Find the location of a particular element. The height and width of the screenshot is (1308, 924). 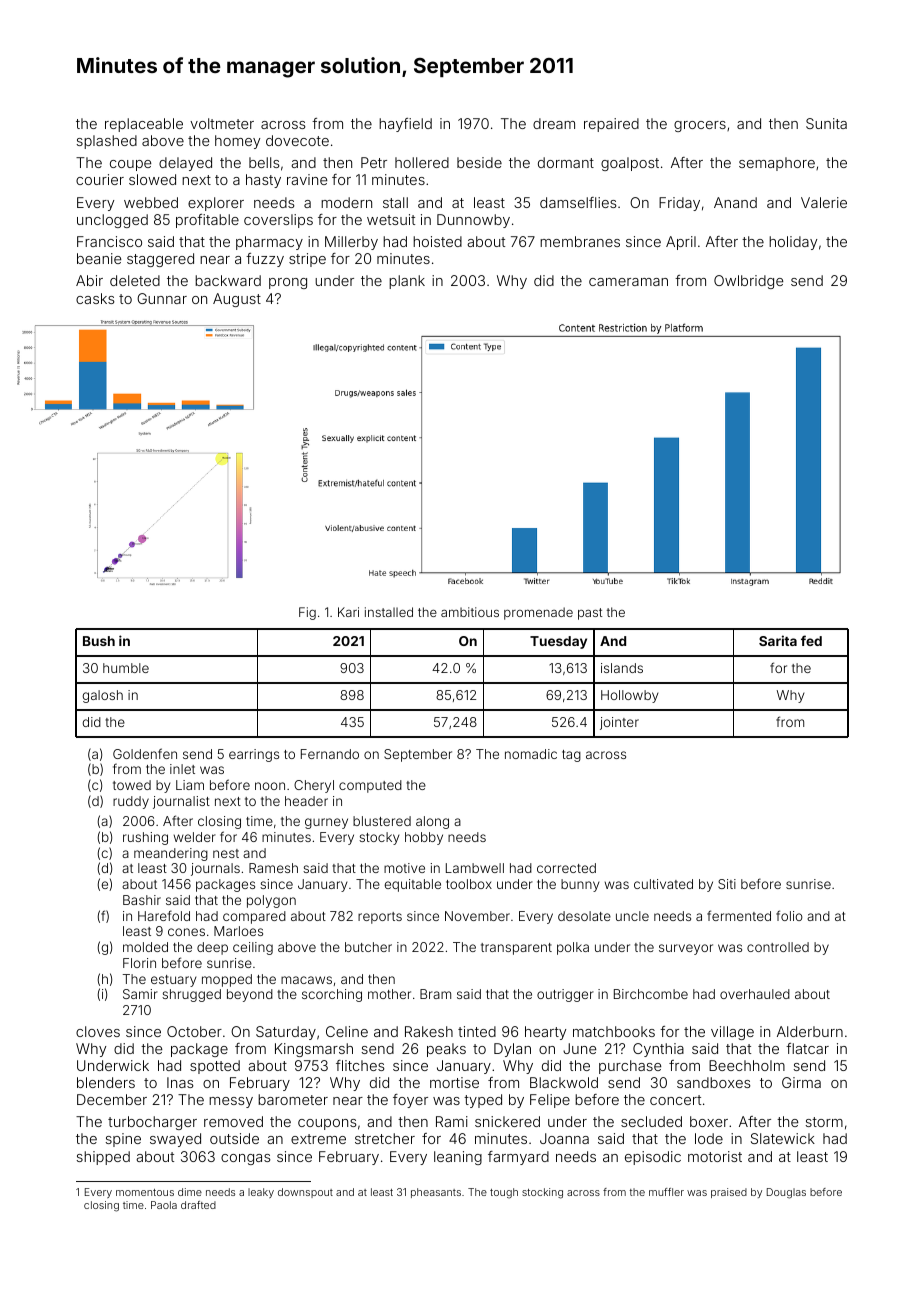

along is located at coordinates (432, 822).
